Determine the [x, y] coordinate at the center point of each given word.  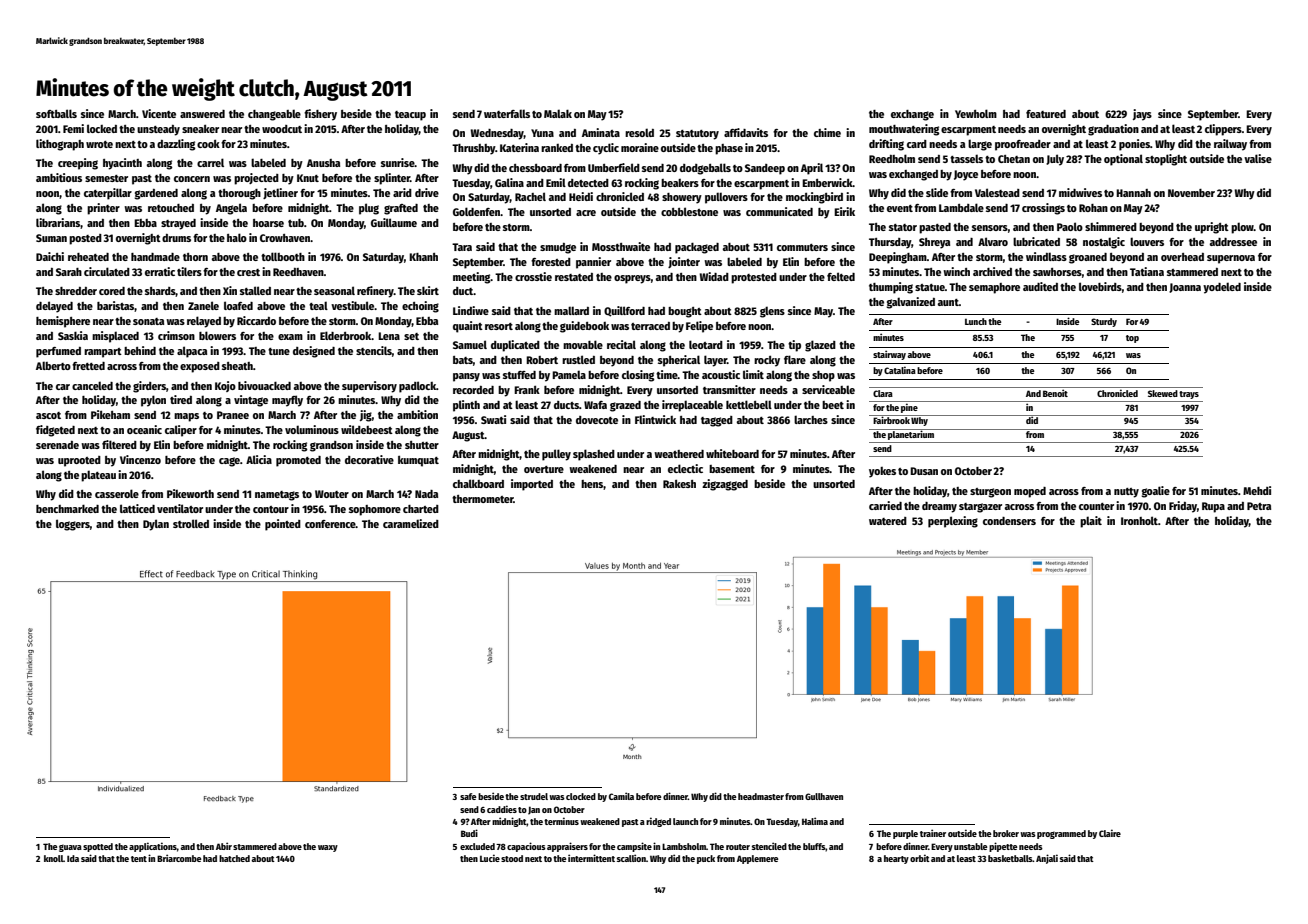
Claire [1110, 833]
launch [685, 821]
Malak [558, 113]
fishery [320, 115]
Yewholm [976, 113]
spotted [98, 847]
